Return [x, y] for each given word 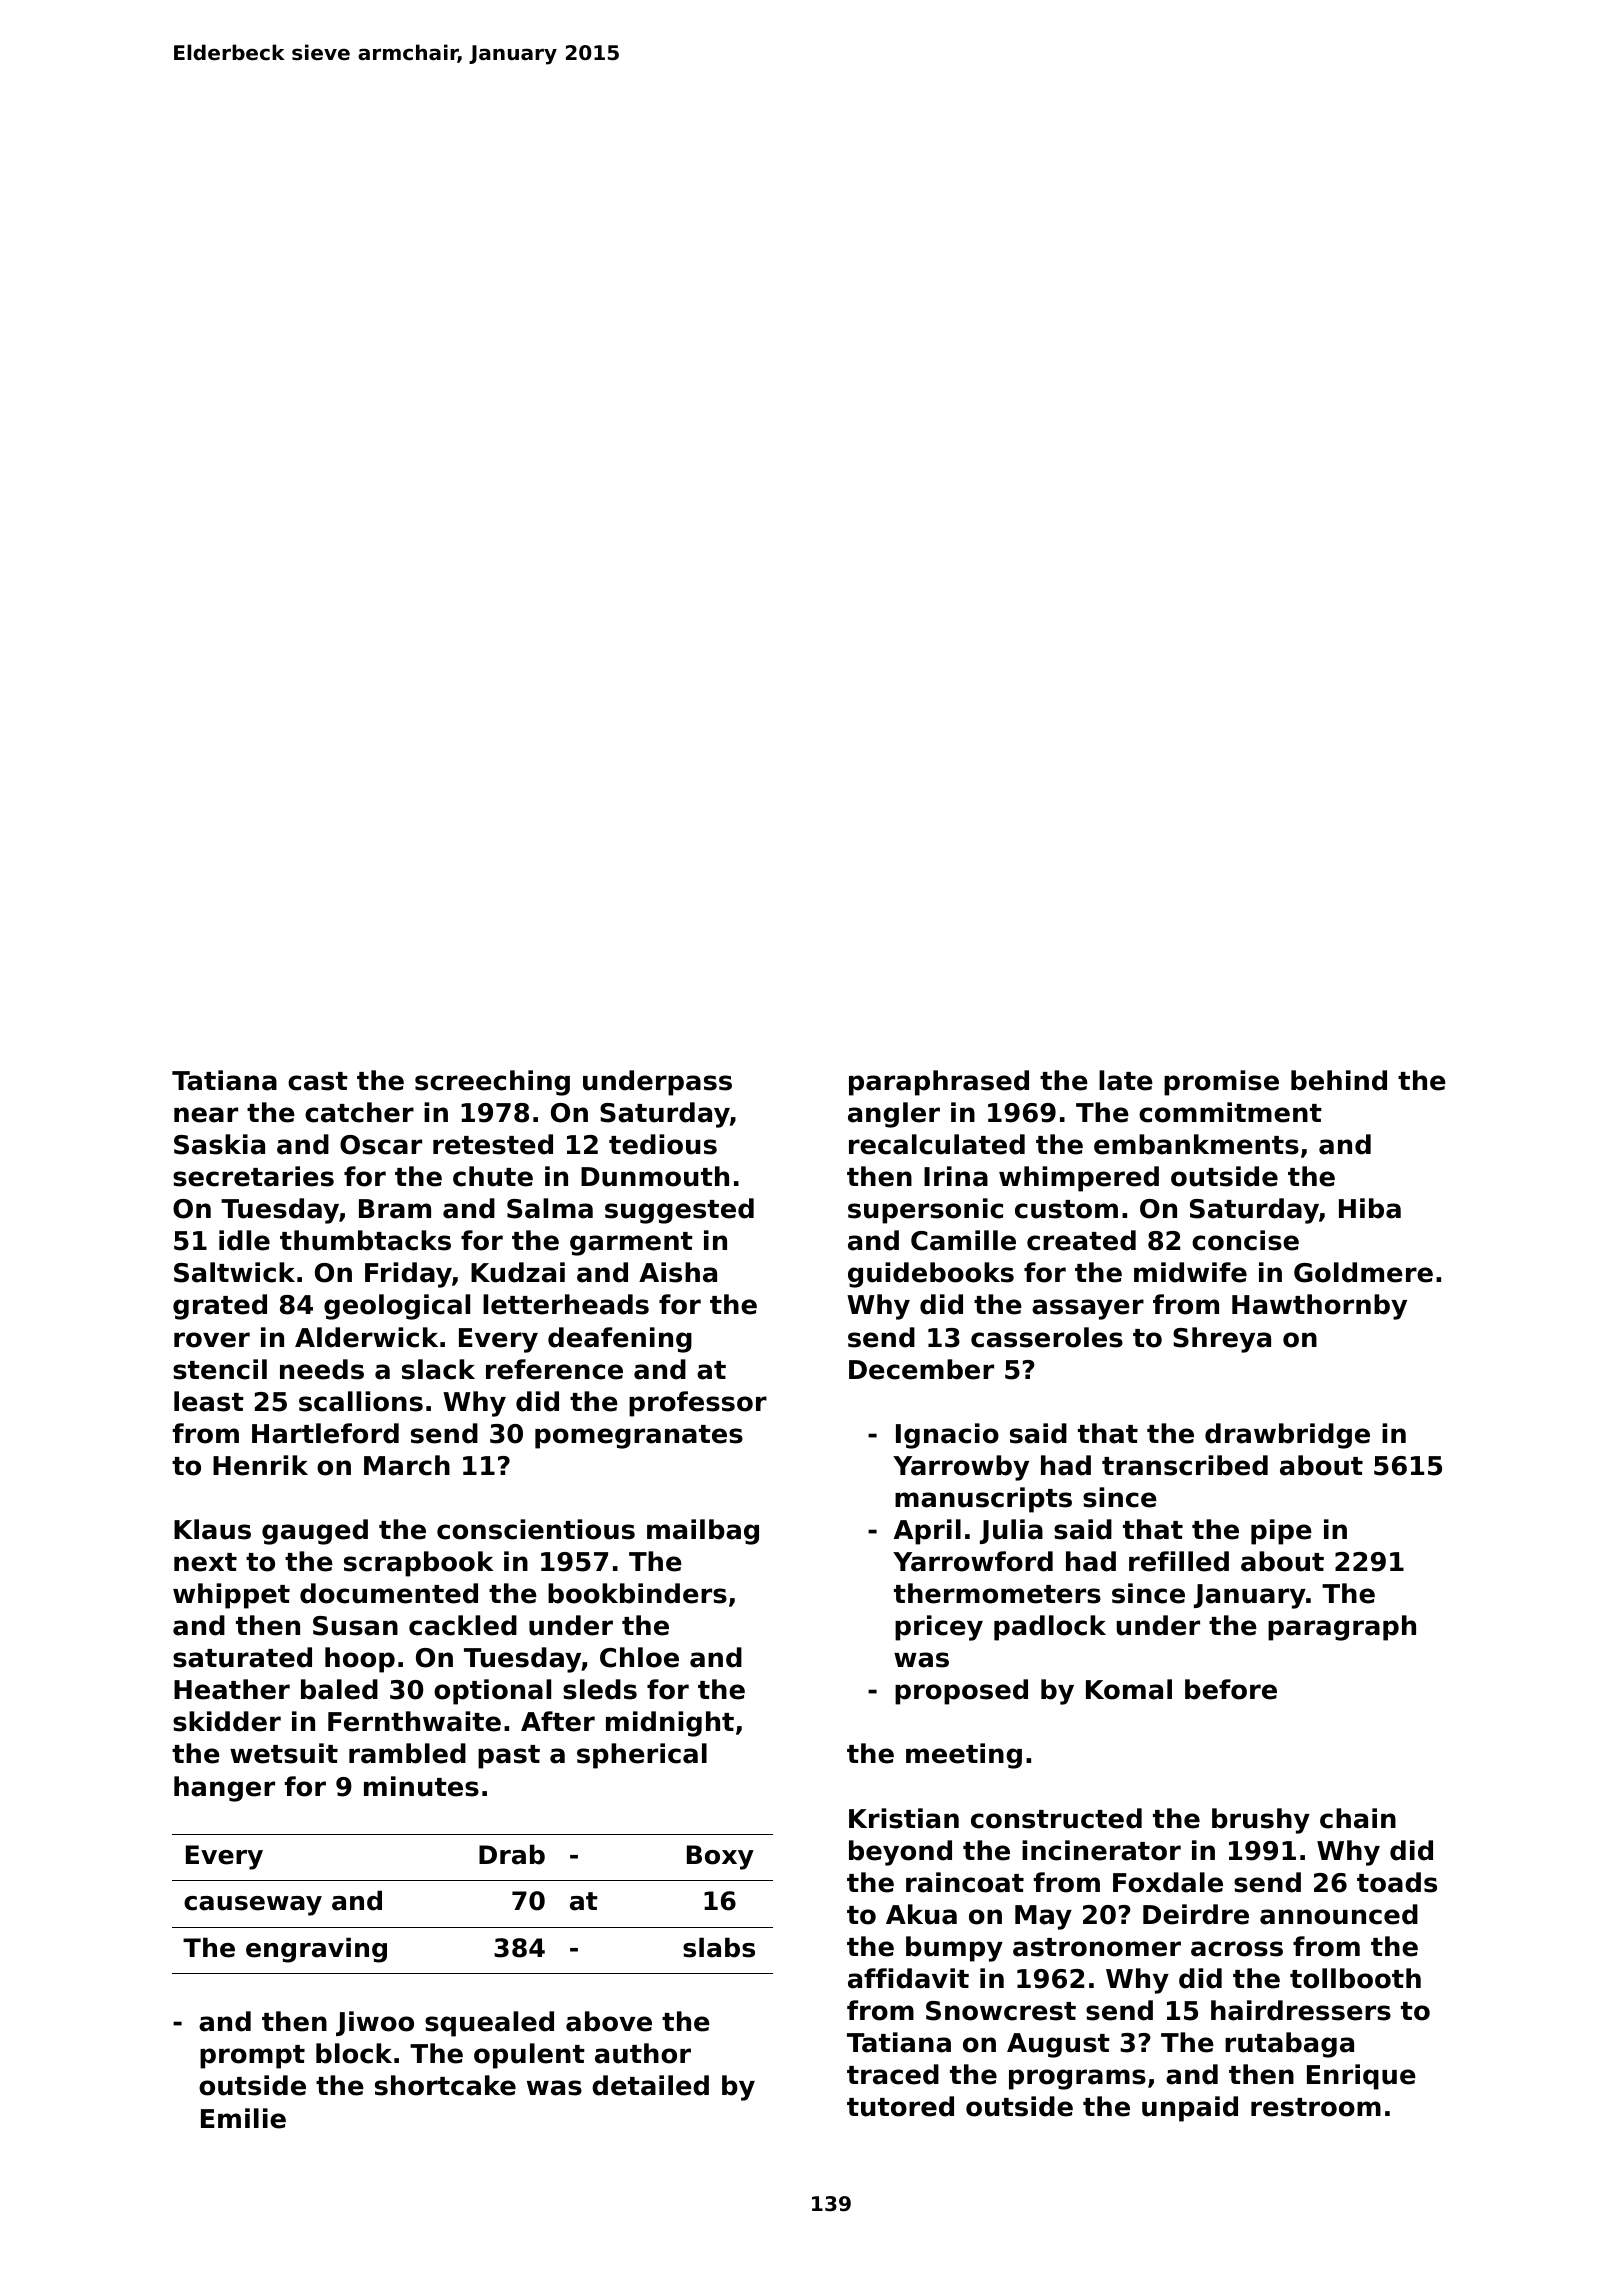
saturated [242, 1657]
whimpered [1079, 1179]
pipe [1281, 1532]
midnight [670, 1724]
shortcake [445, 2085]
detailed [650, 2085]
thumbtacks [365, 1240]
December [921, 1369]
